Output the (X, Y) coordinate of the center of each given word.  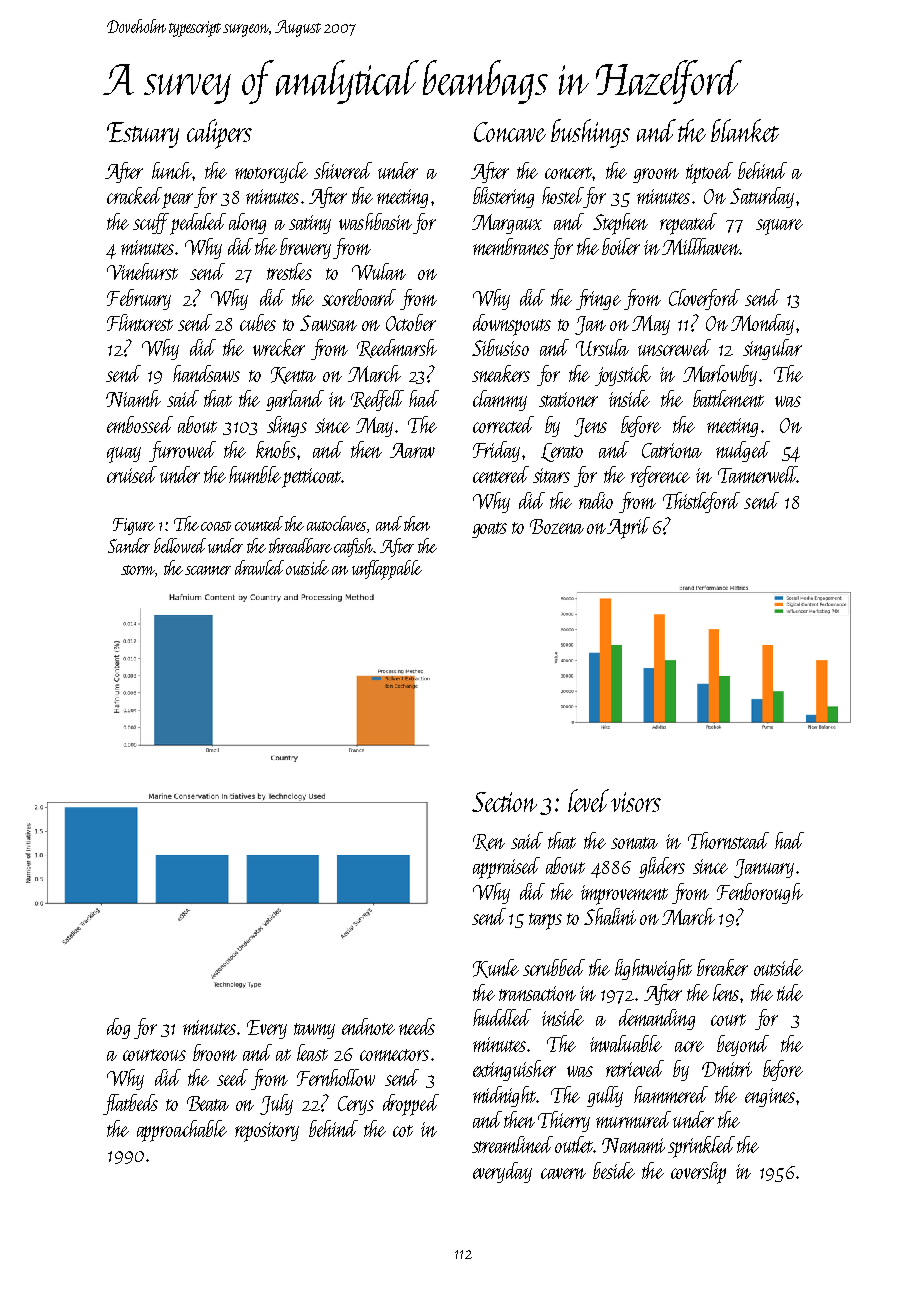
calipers (219, 134)
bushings (590, 133)
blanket (745, 130)
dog (118, 1028)
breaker (722, 967)
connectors (394, 1055)
